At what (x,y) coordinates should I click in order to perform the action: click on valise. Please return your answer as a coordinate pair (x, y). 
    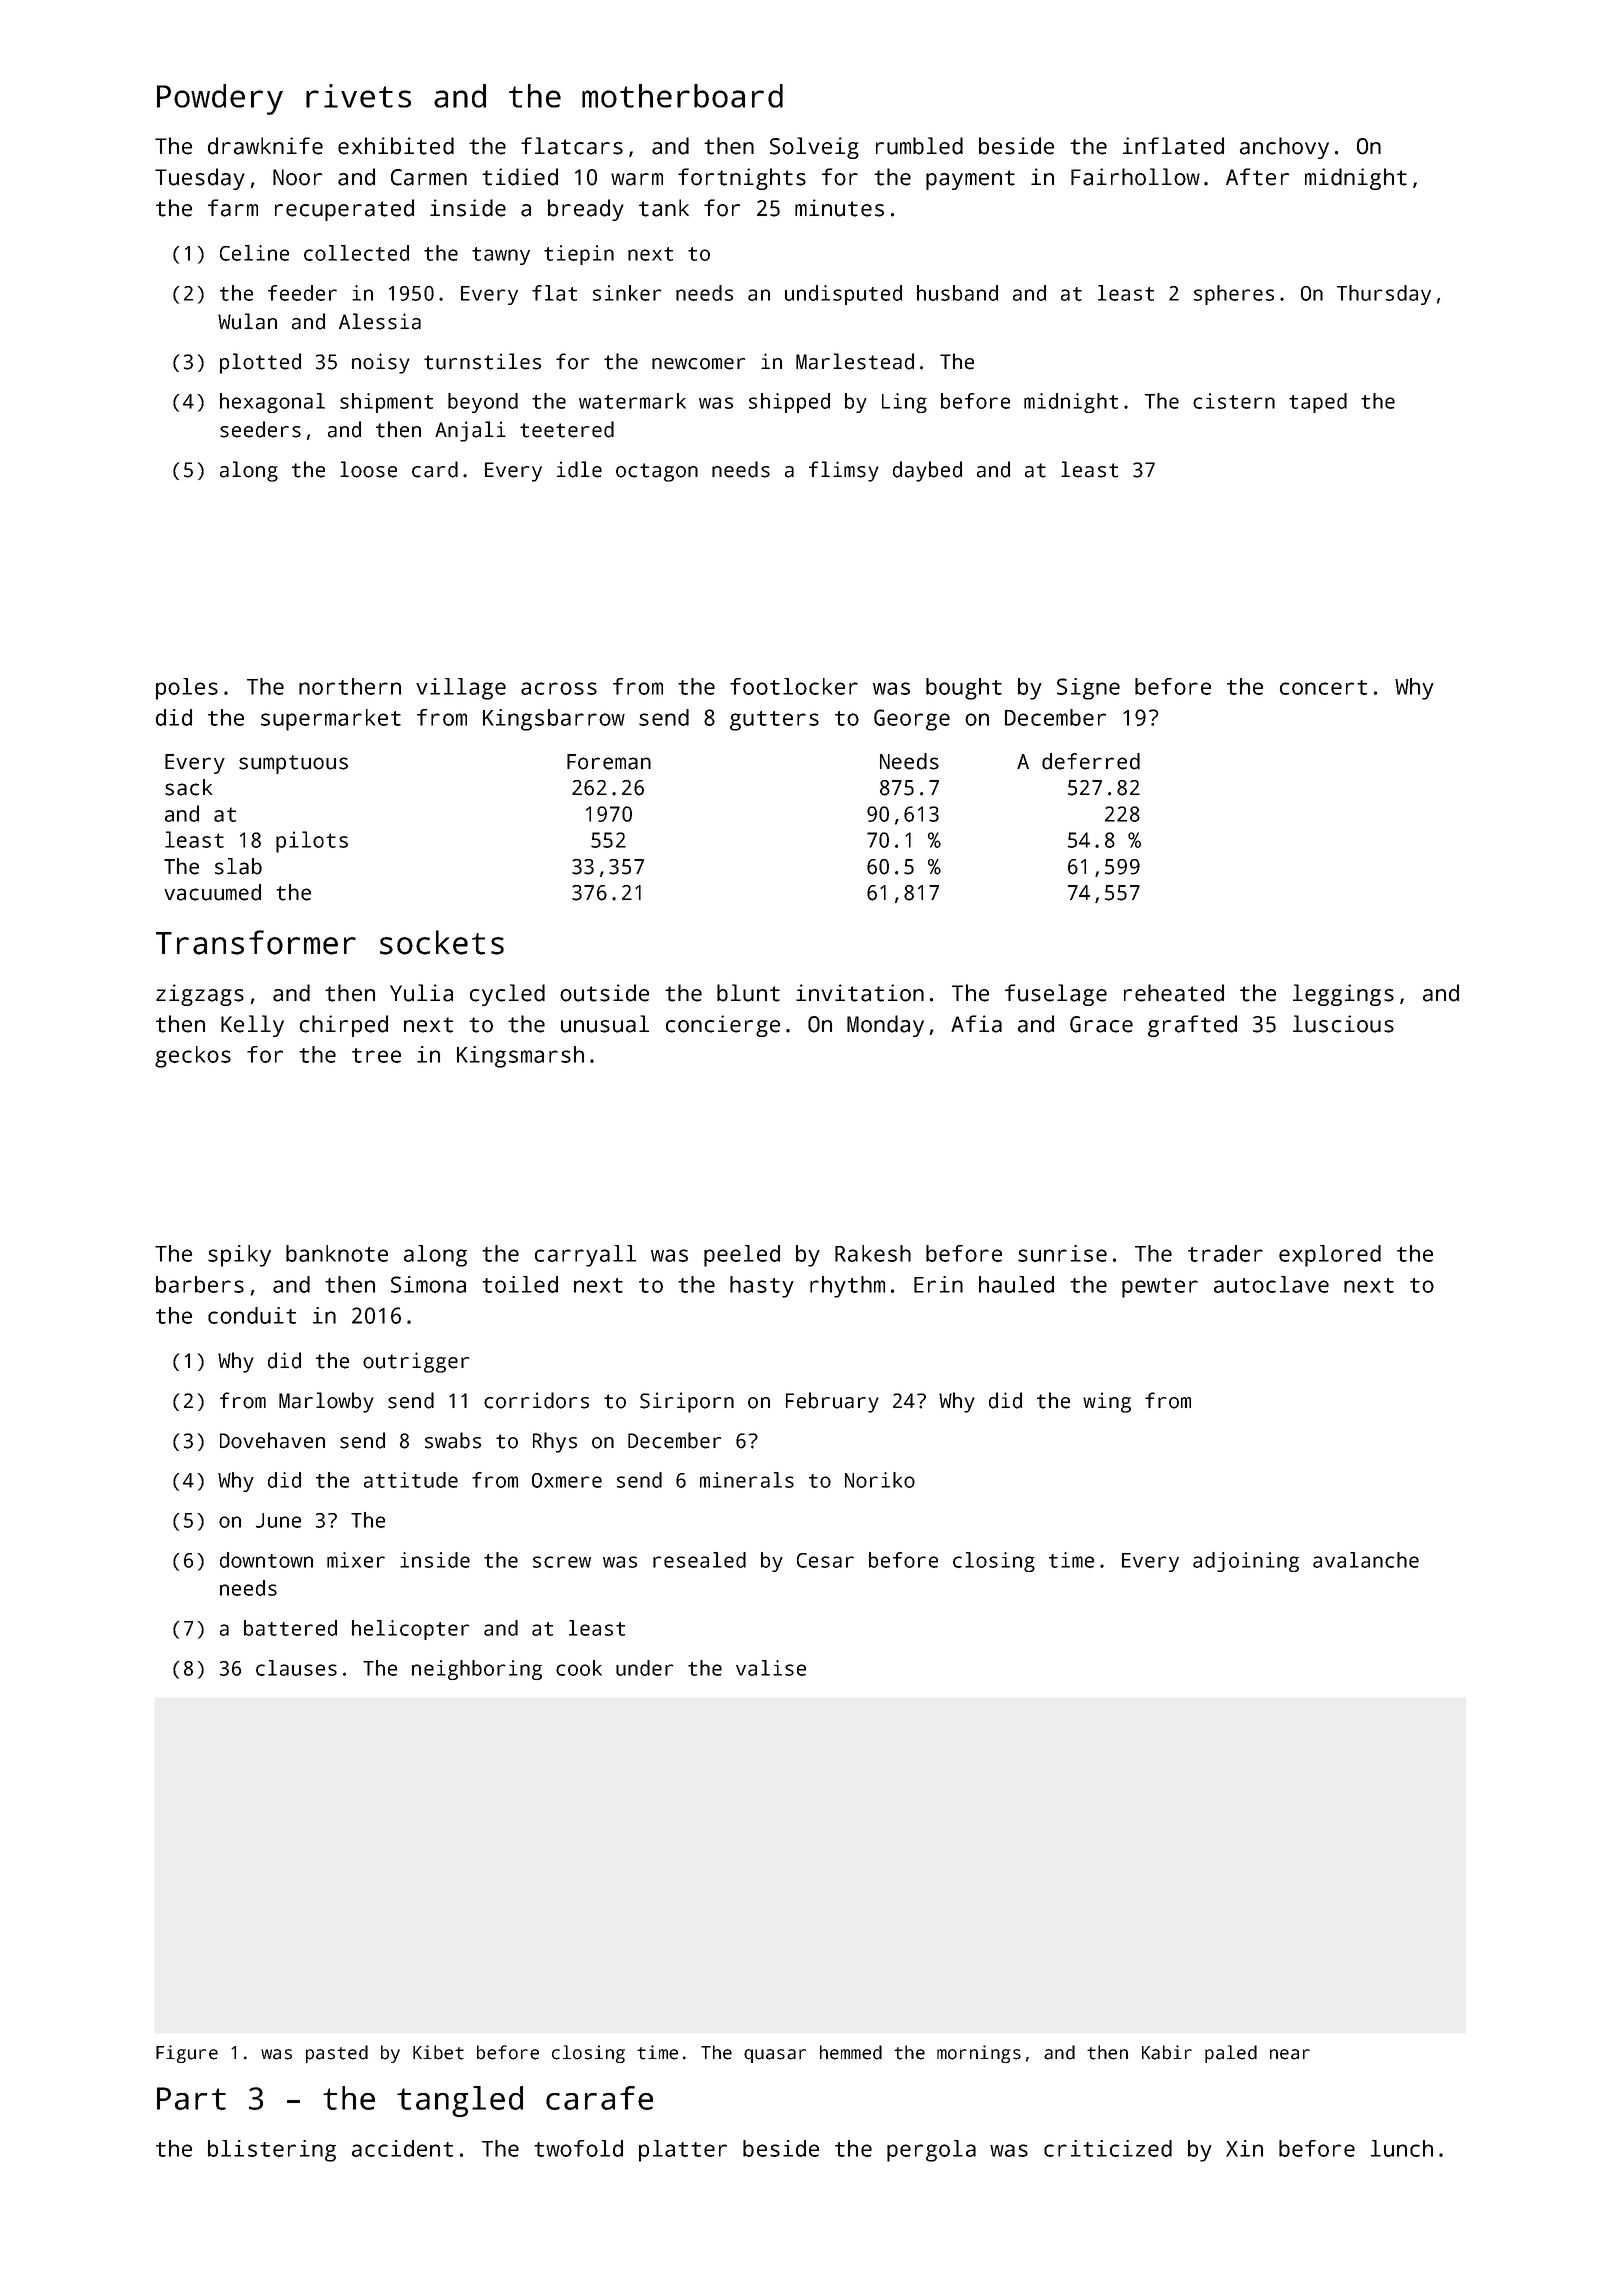
    Looking at the image, I should click on (771, 1668).
